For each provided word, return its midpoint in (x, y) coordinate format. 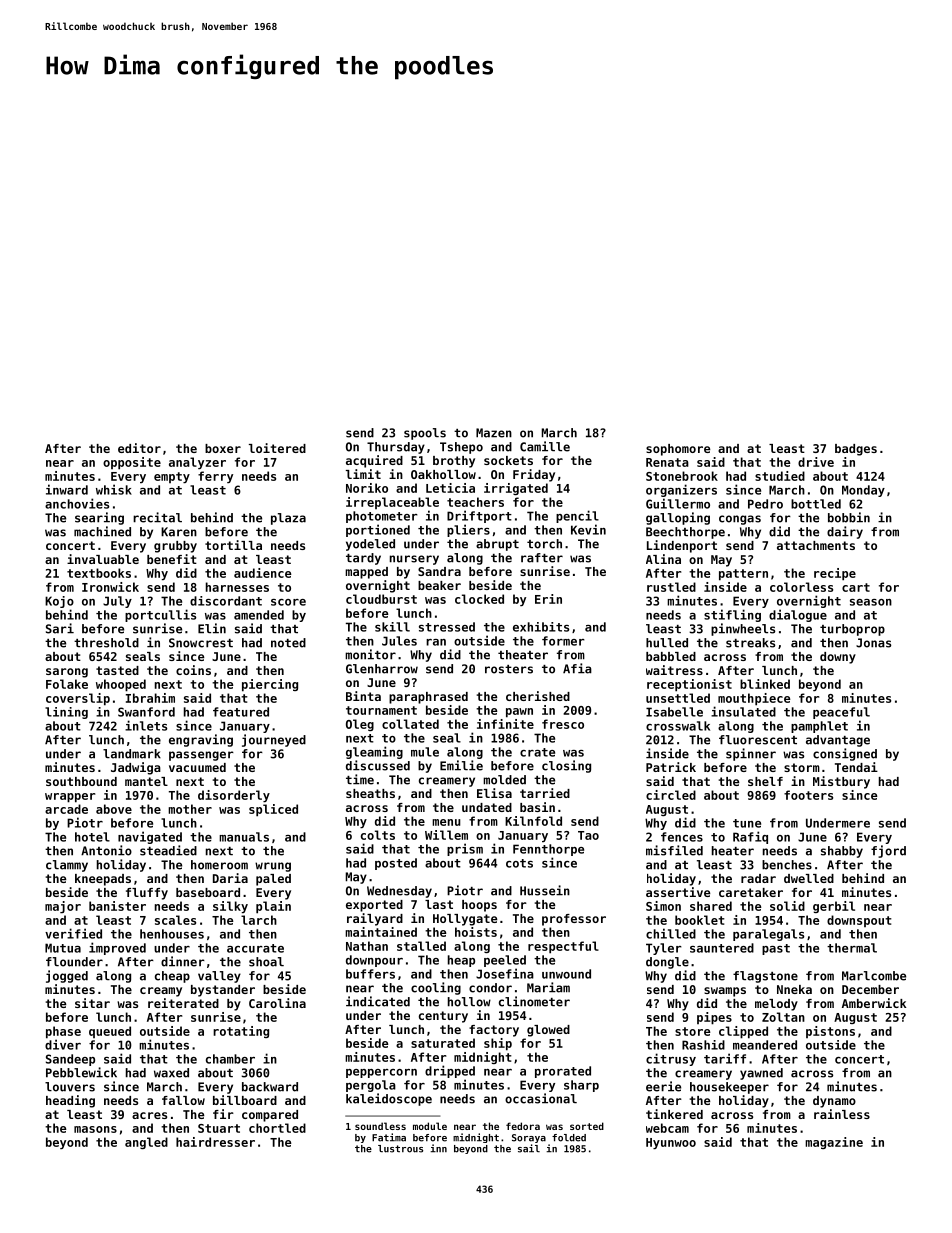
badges (856, 450)
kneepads (103, 880)
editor (139, 448)
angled (146, 1143)
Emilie (461, 765)
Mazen (494, 433)
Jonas (873, 643)
